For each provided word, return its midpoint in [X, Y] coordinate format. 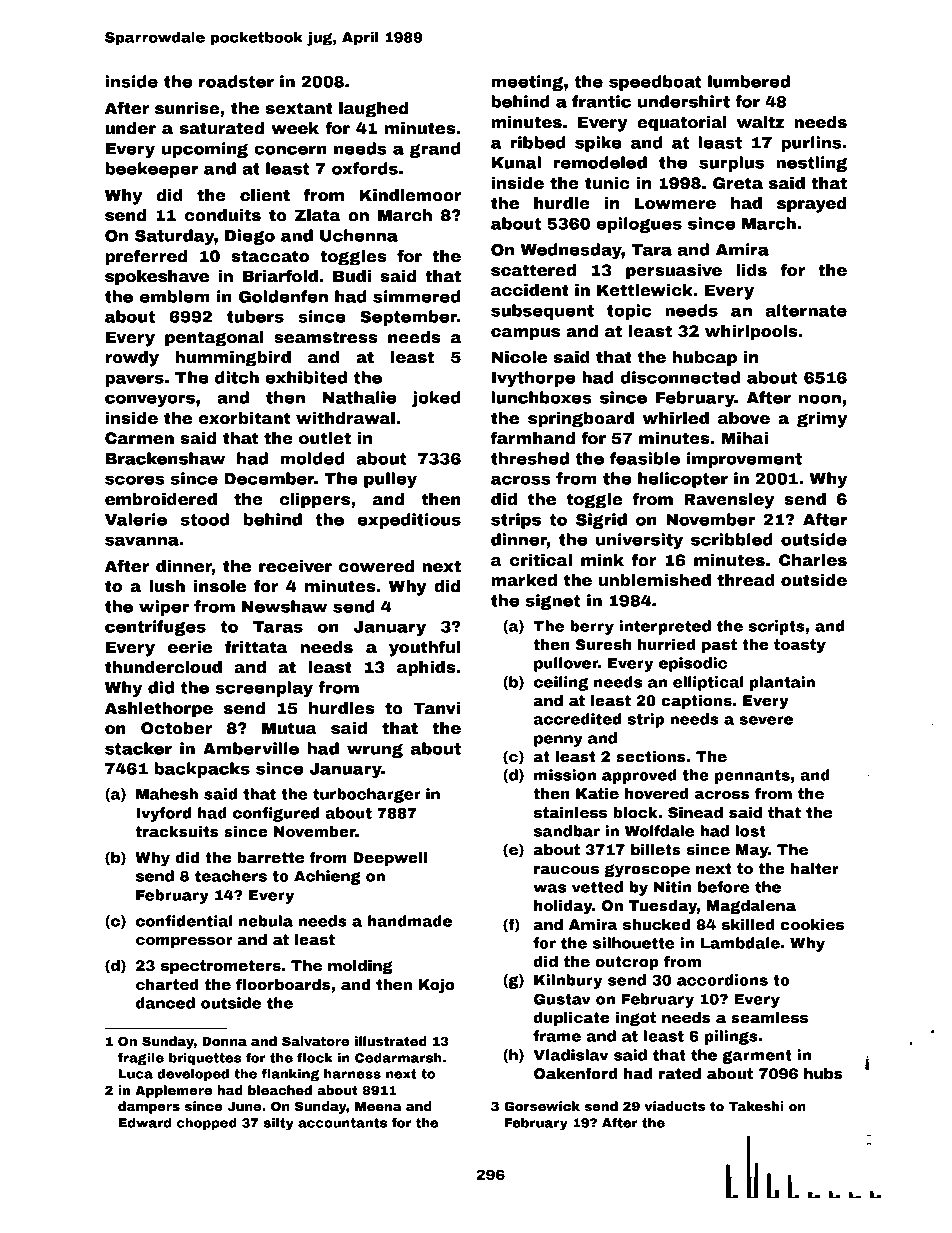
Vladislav [571, 1055]
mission [565, 775]
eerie [190, 647]
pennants [752, 777]
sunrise [187, 108]
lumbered [749, 81]
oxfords [365, 168]
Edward [145, 1123]
